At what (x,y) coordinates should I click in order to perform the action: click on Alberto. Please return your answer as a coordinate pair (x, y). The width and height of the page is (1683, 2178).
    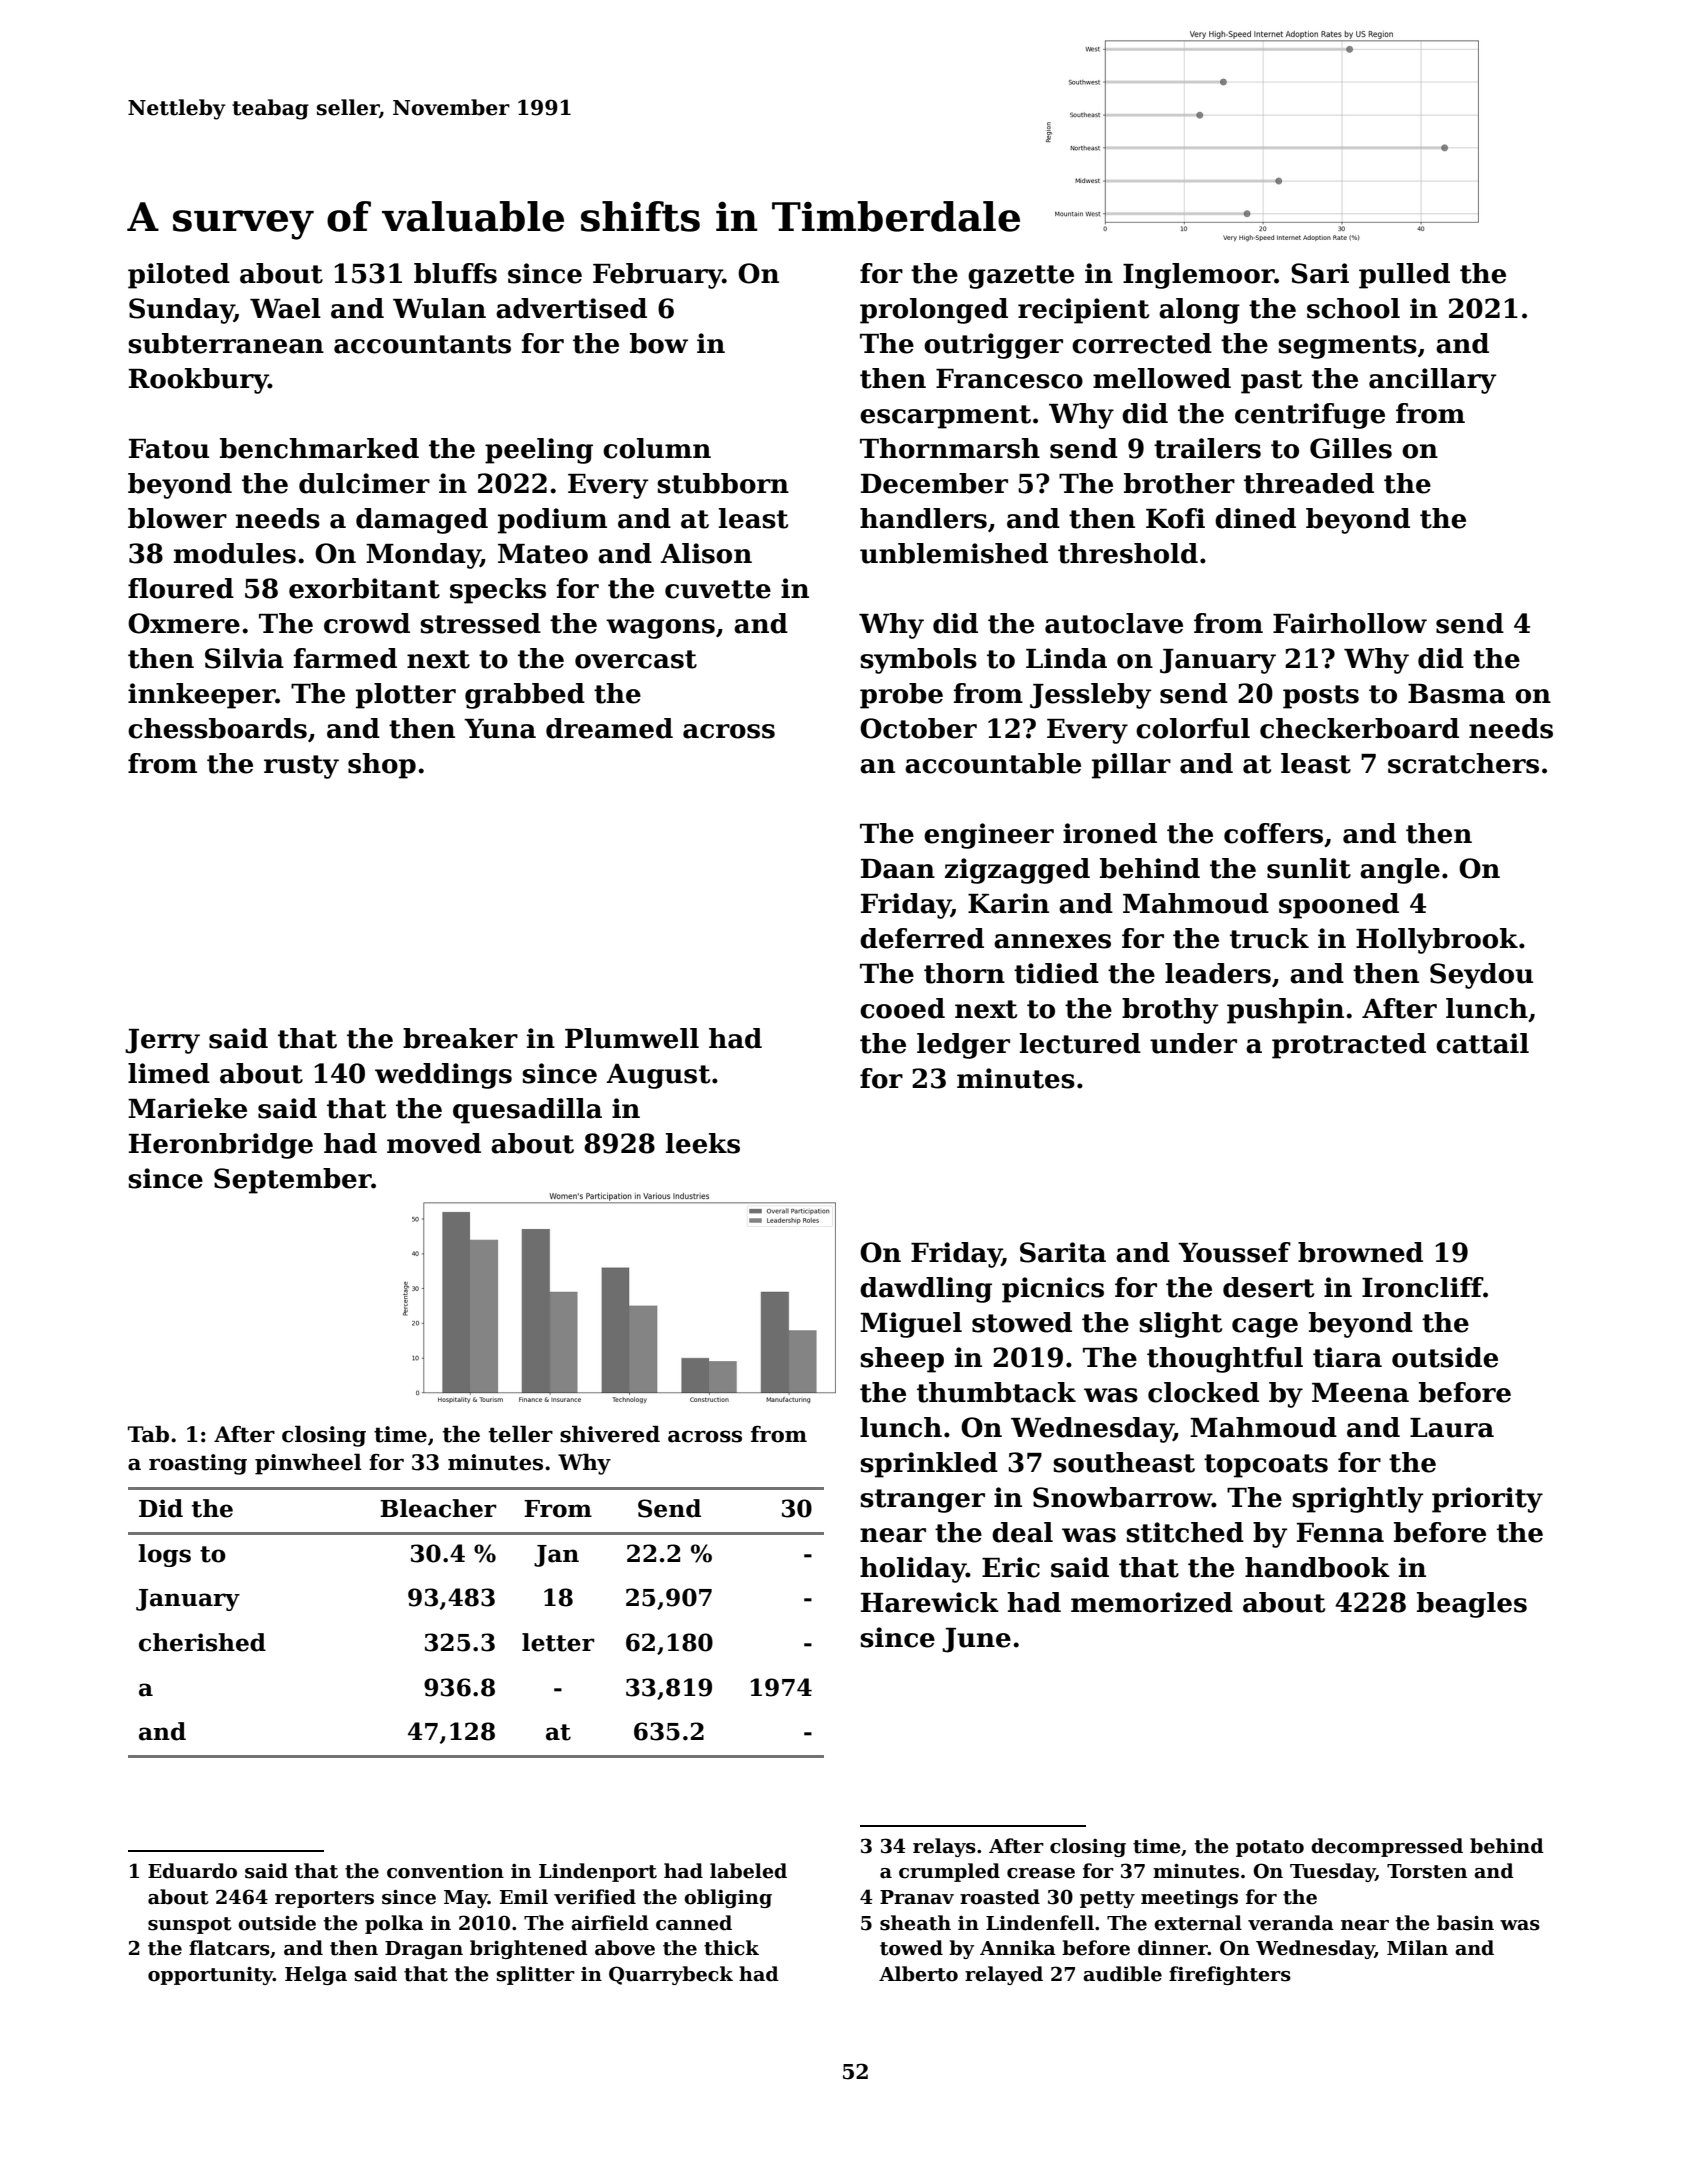
    Looking at the image, I should click on (918, 1974).
